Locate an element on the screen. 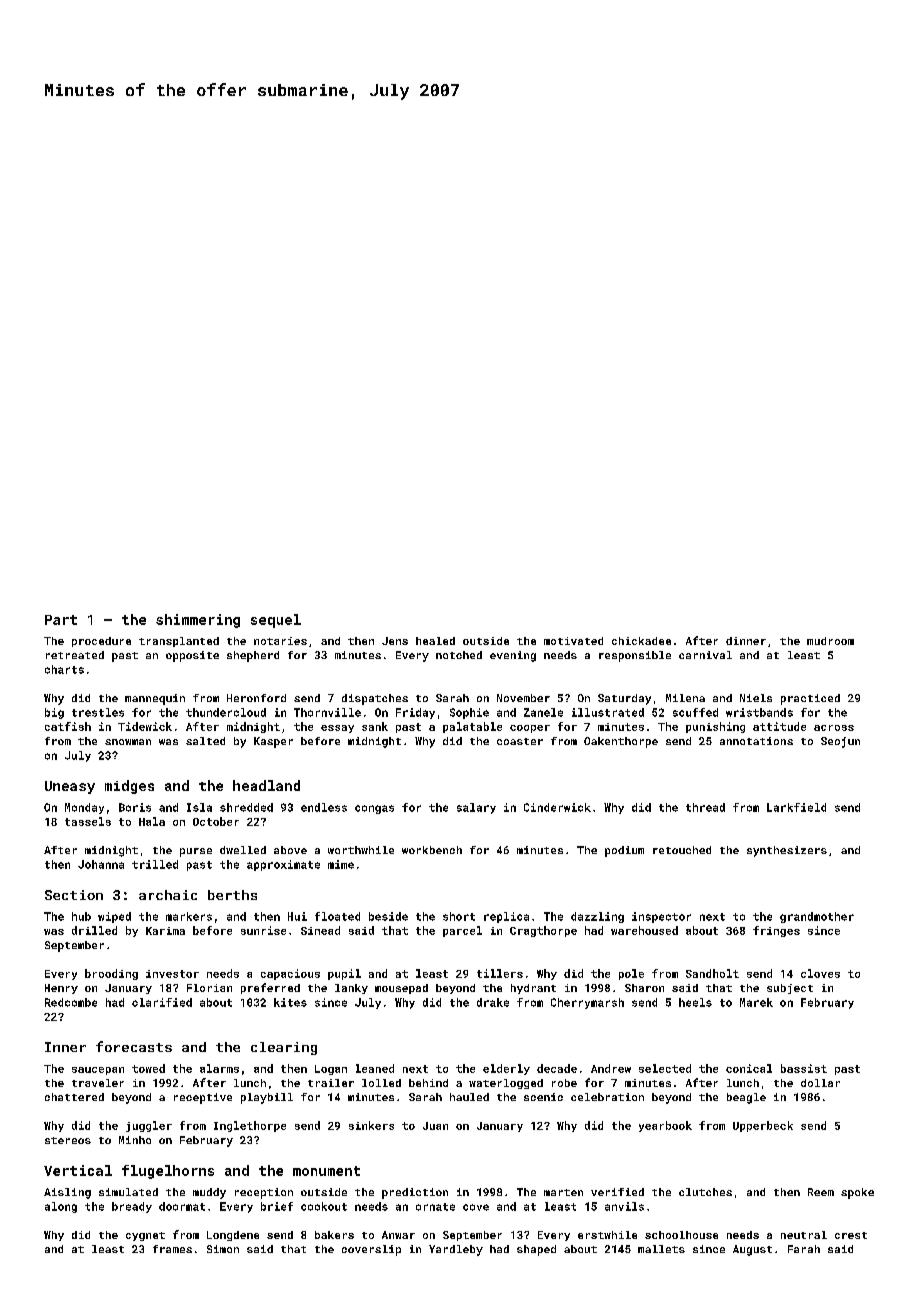 This screenshot has height=1308, width=924. bakers is located at coordinates (334, 1235).
